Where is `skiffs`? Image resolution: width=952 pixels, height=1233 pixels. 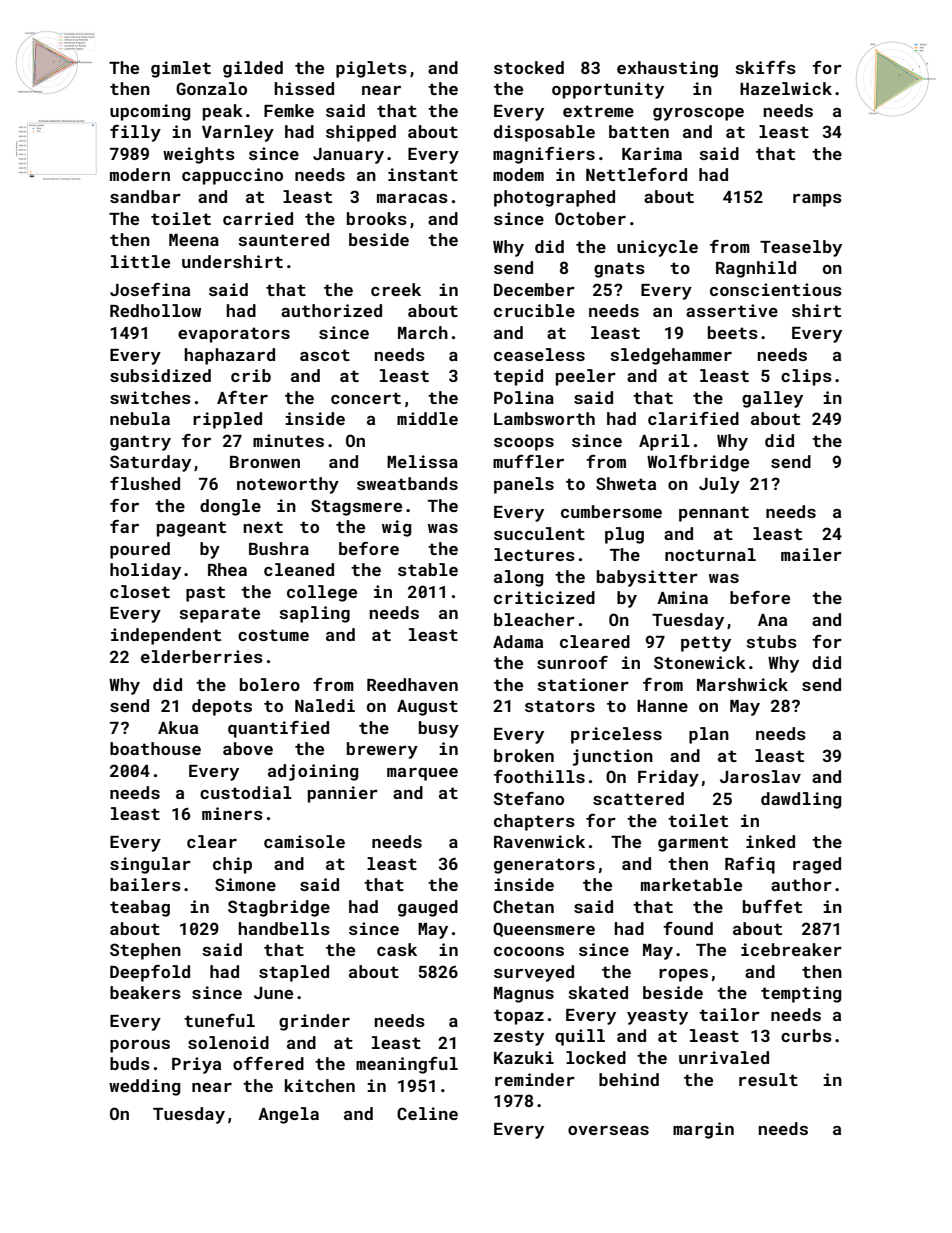 skiffs is located at coordinates (765, 67).
